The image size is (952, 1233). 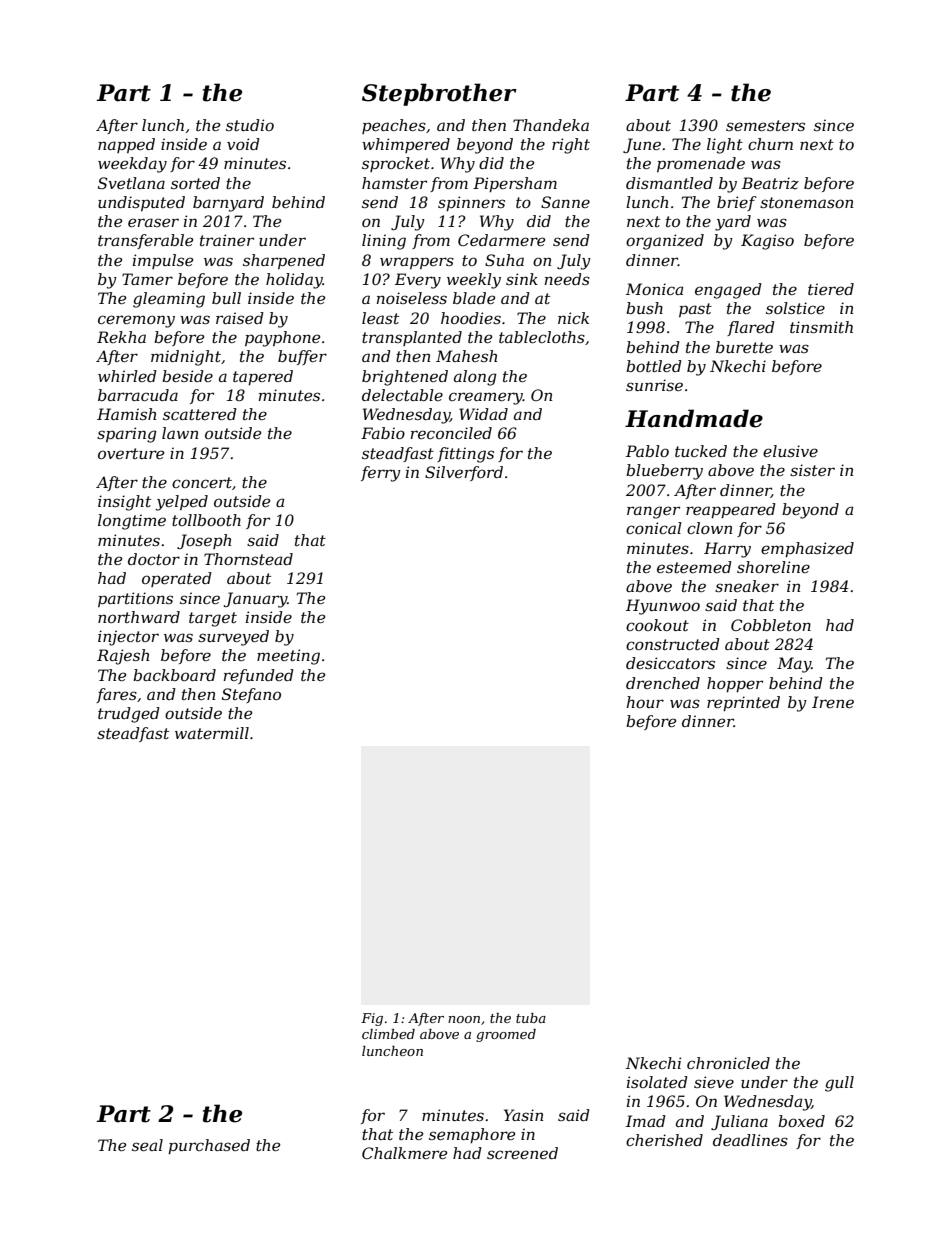 What do you see at coordinates (694, 418) in the image?
I see `Handmade` at bounding box center [694, 418].
